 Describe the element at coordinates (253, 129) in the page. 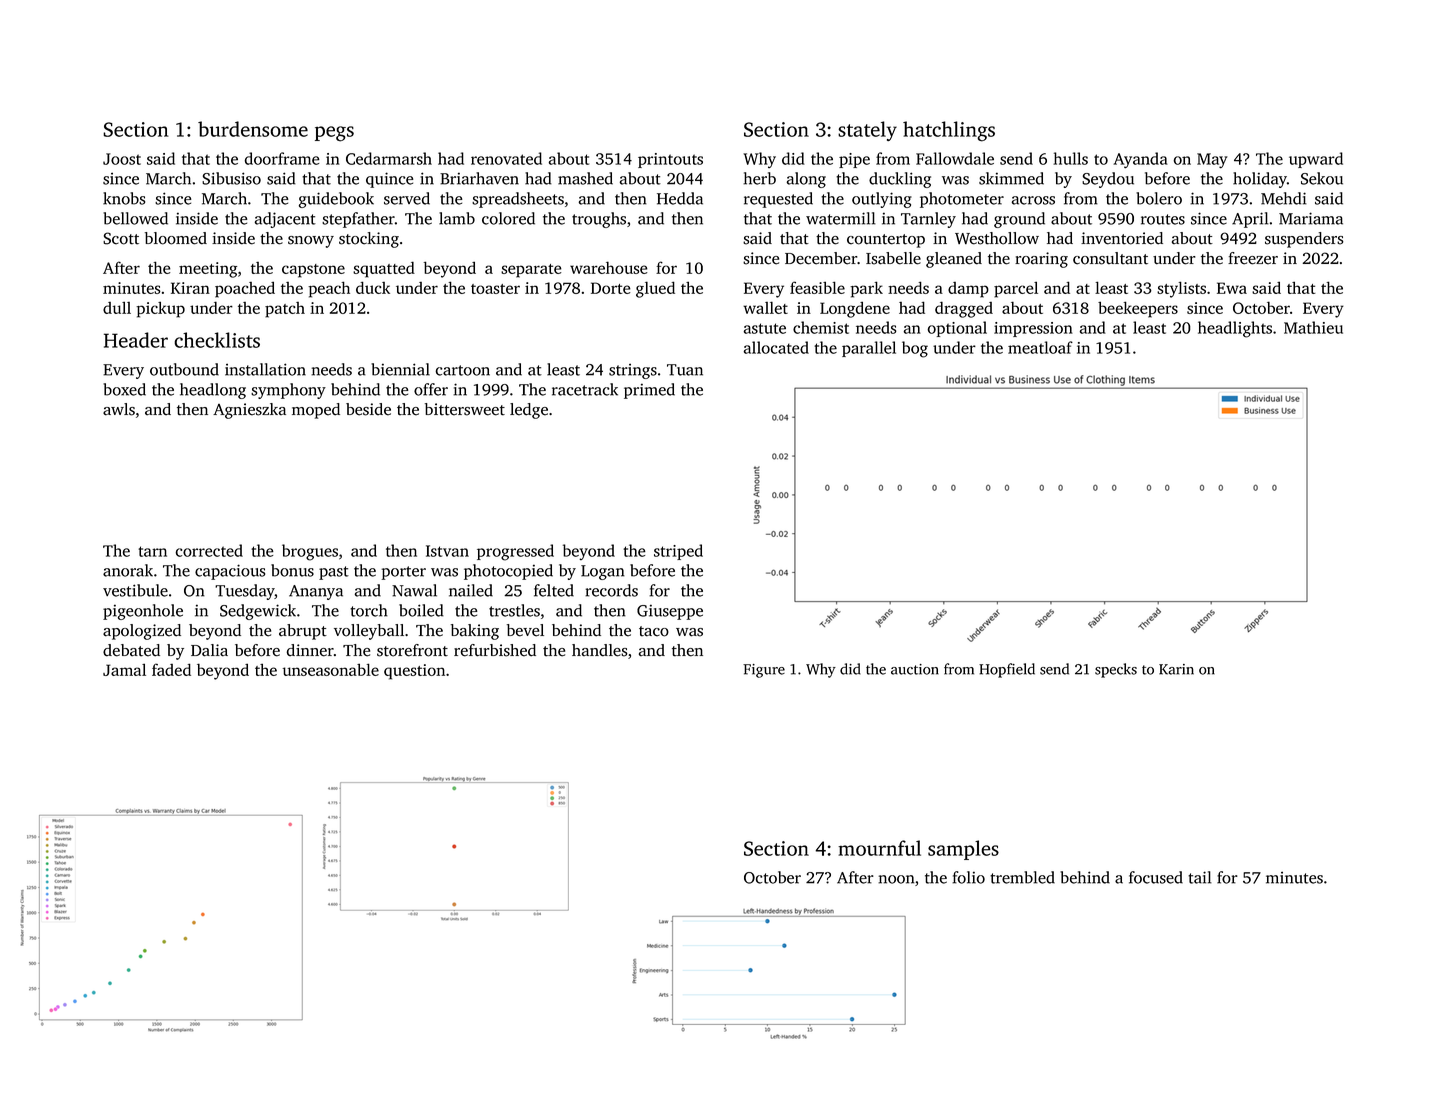

I see `burdensome` at that location.
